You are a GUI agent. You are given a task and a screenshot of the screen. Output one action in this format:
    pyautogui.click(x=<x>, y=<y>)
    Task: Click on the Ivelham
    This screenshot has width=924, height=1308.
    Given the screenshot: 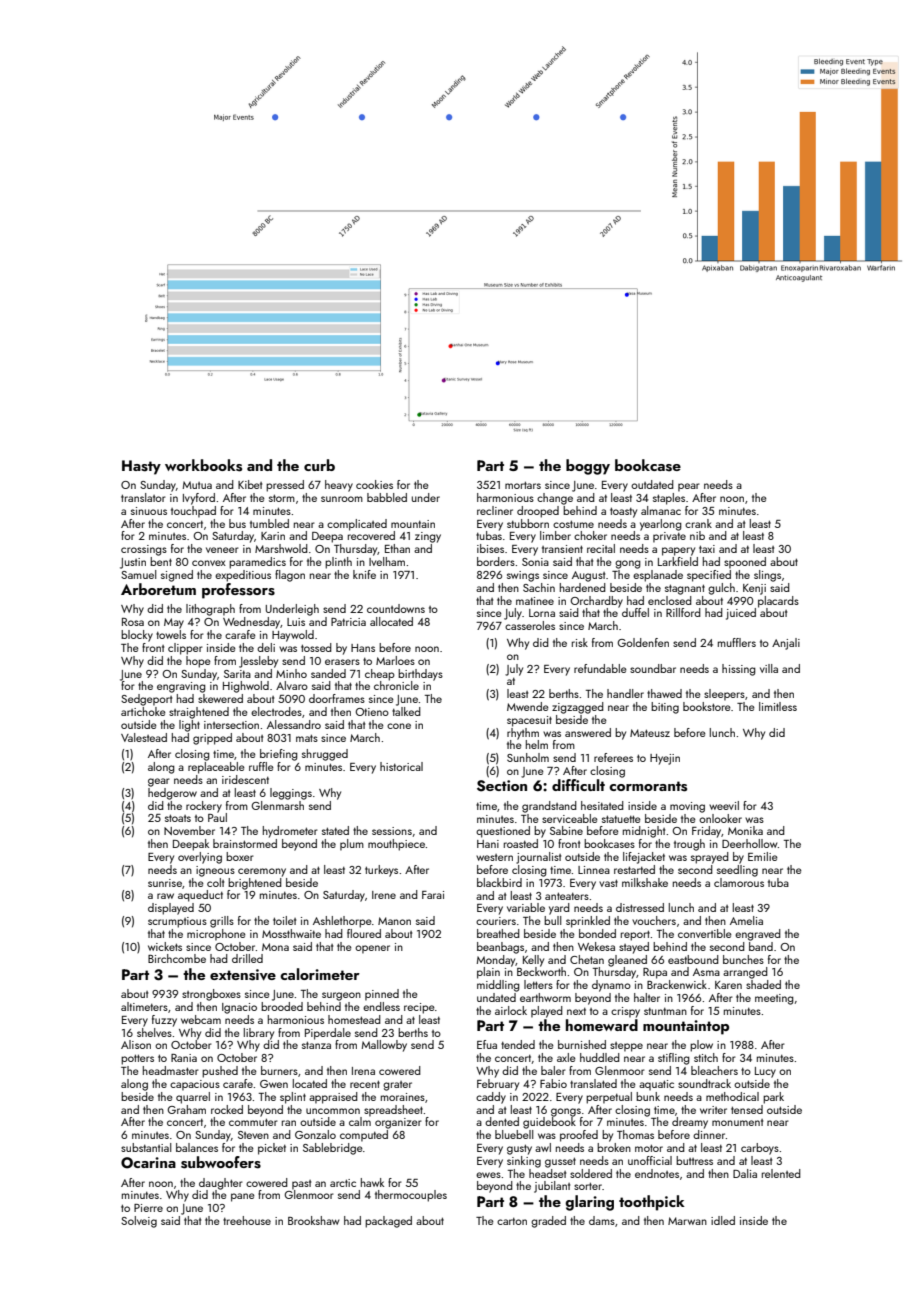 What is the action you would take?
    pyautogui.click(x=387, y=561)
